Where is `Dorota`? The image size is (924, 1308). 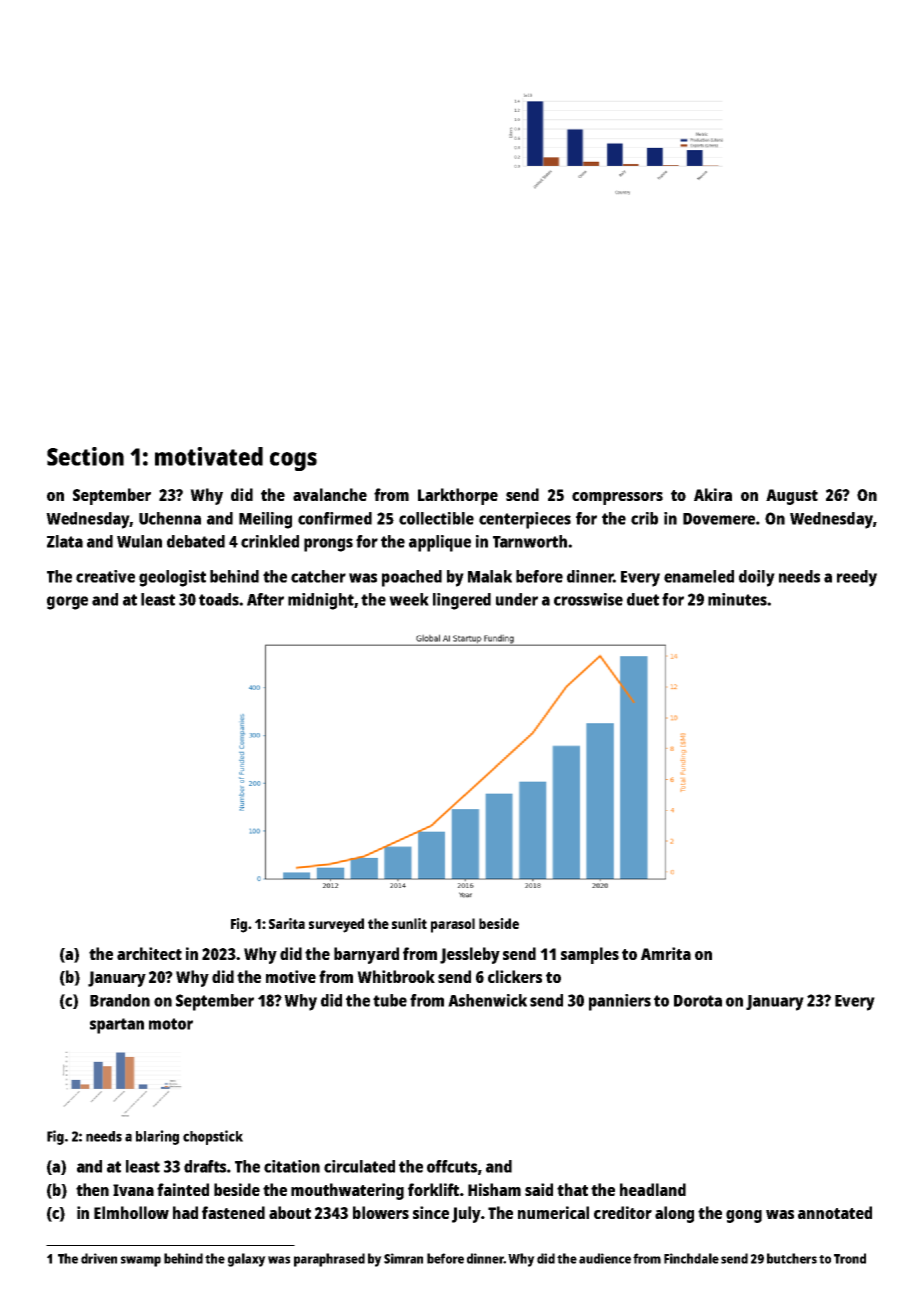 Dorota is located at coordinates (698, 1001).
